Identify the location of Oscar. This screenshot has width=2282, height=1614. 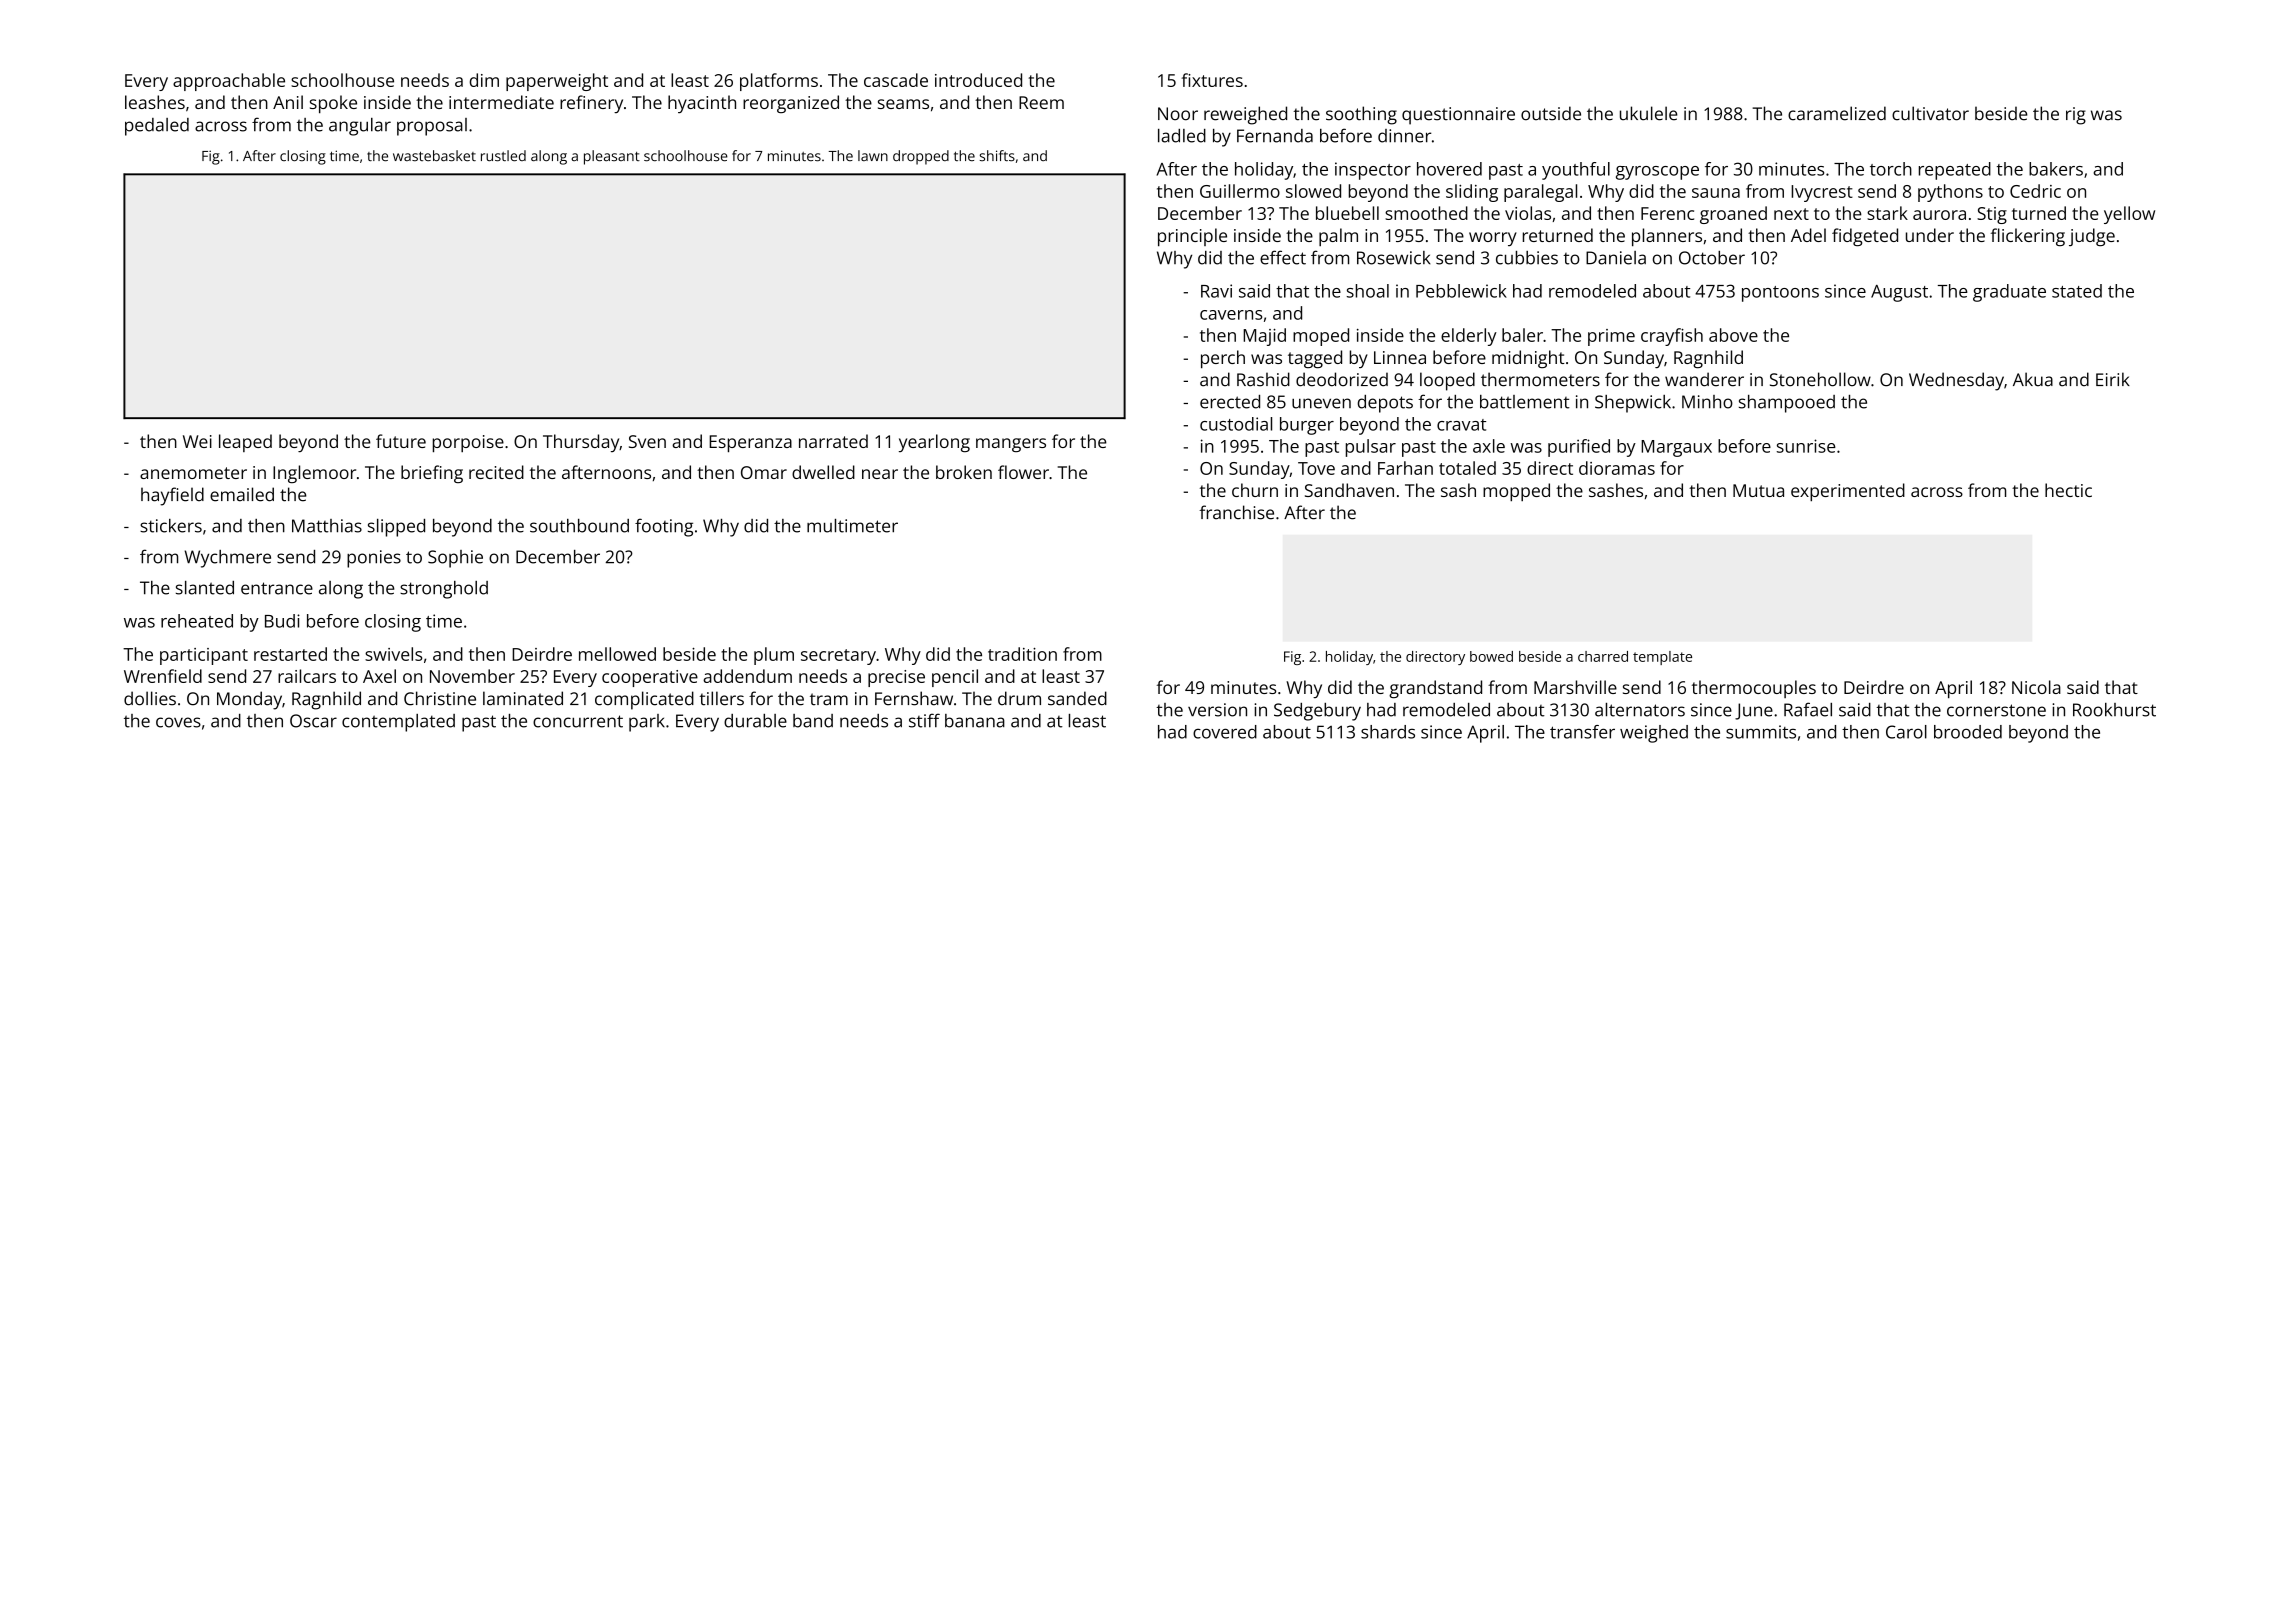
(313, 721).
